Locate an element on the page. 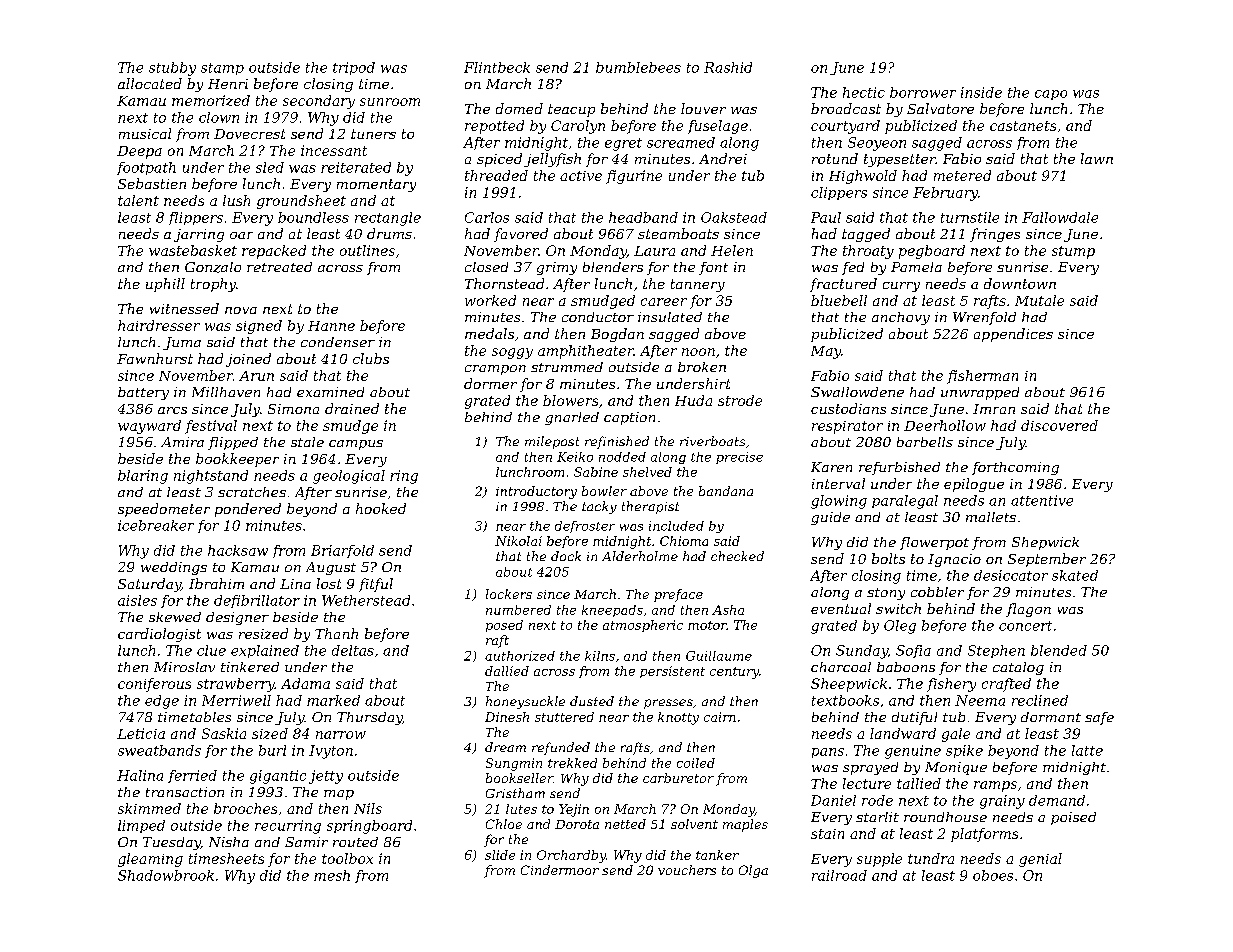 Image resolution: width=1233 pixels, height=952 pixels. capo is located at coordinates (1051, 95).
